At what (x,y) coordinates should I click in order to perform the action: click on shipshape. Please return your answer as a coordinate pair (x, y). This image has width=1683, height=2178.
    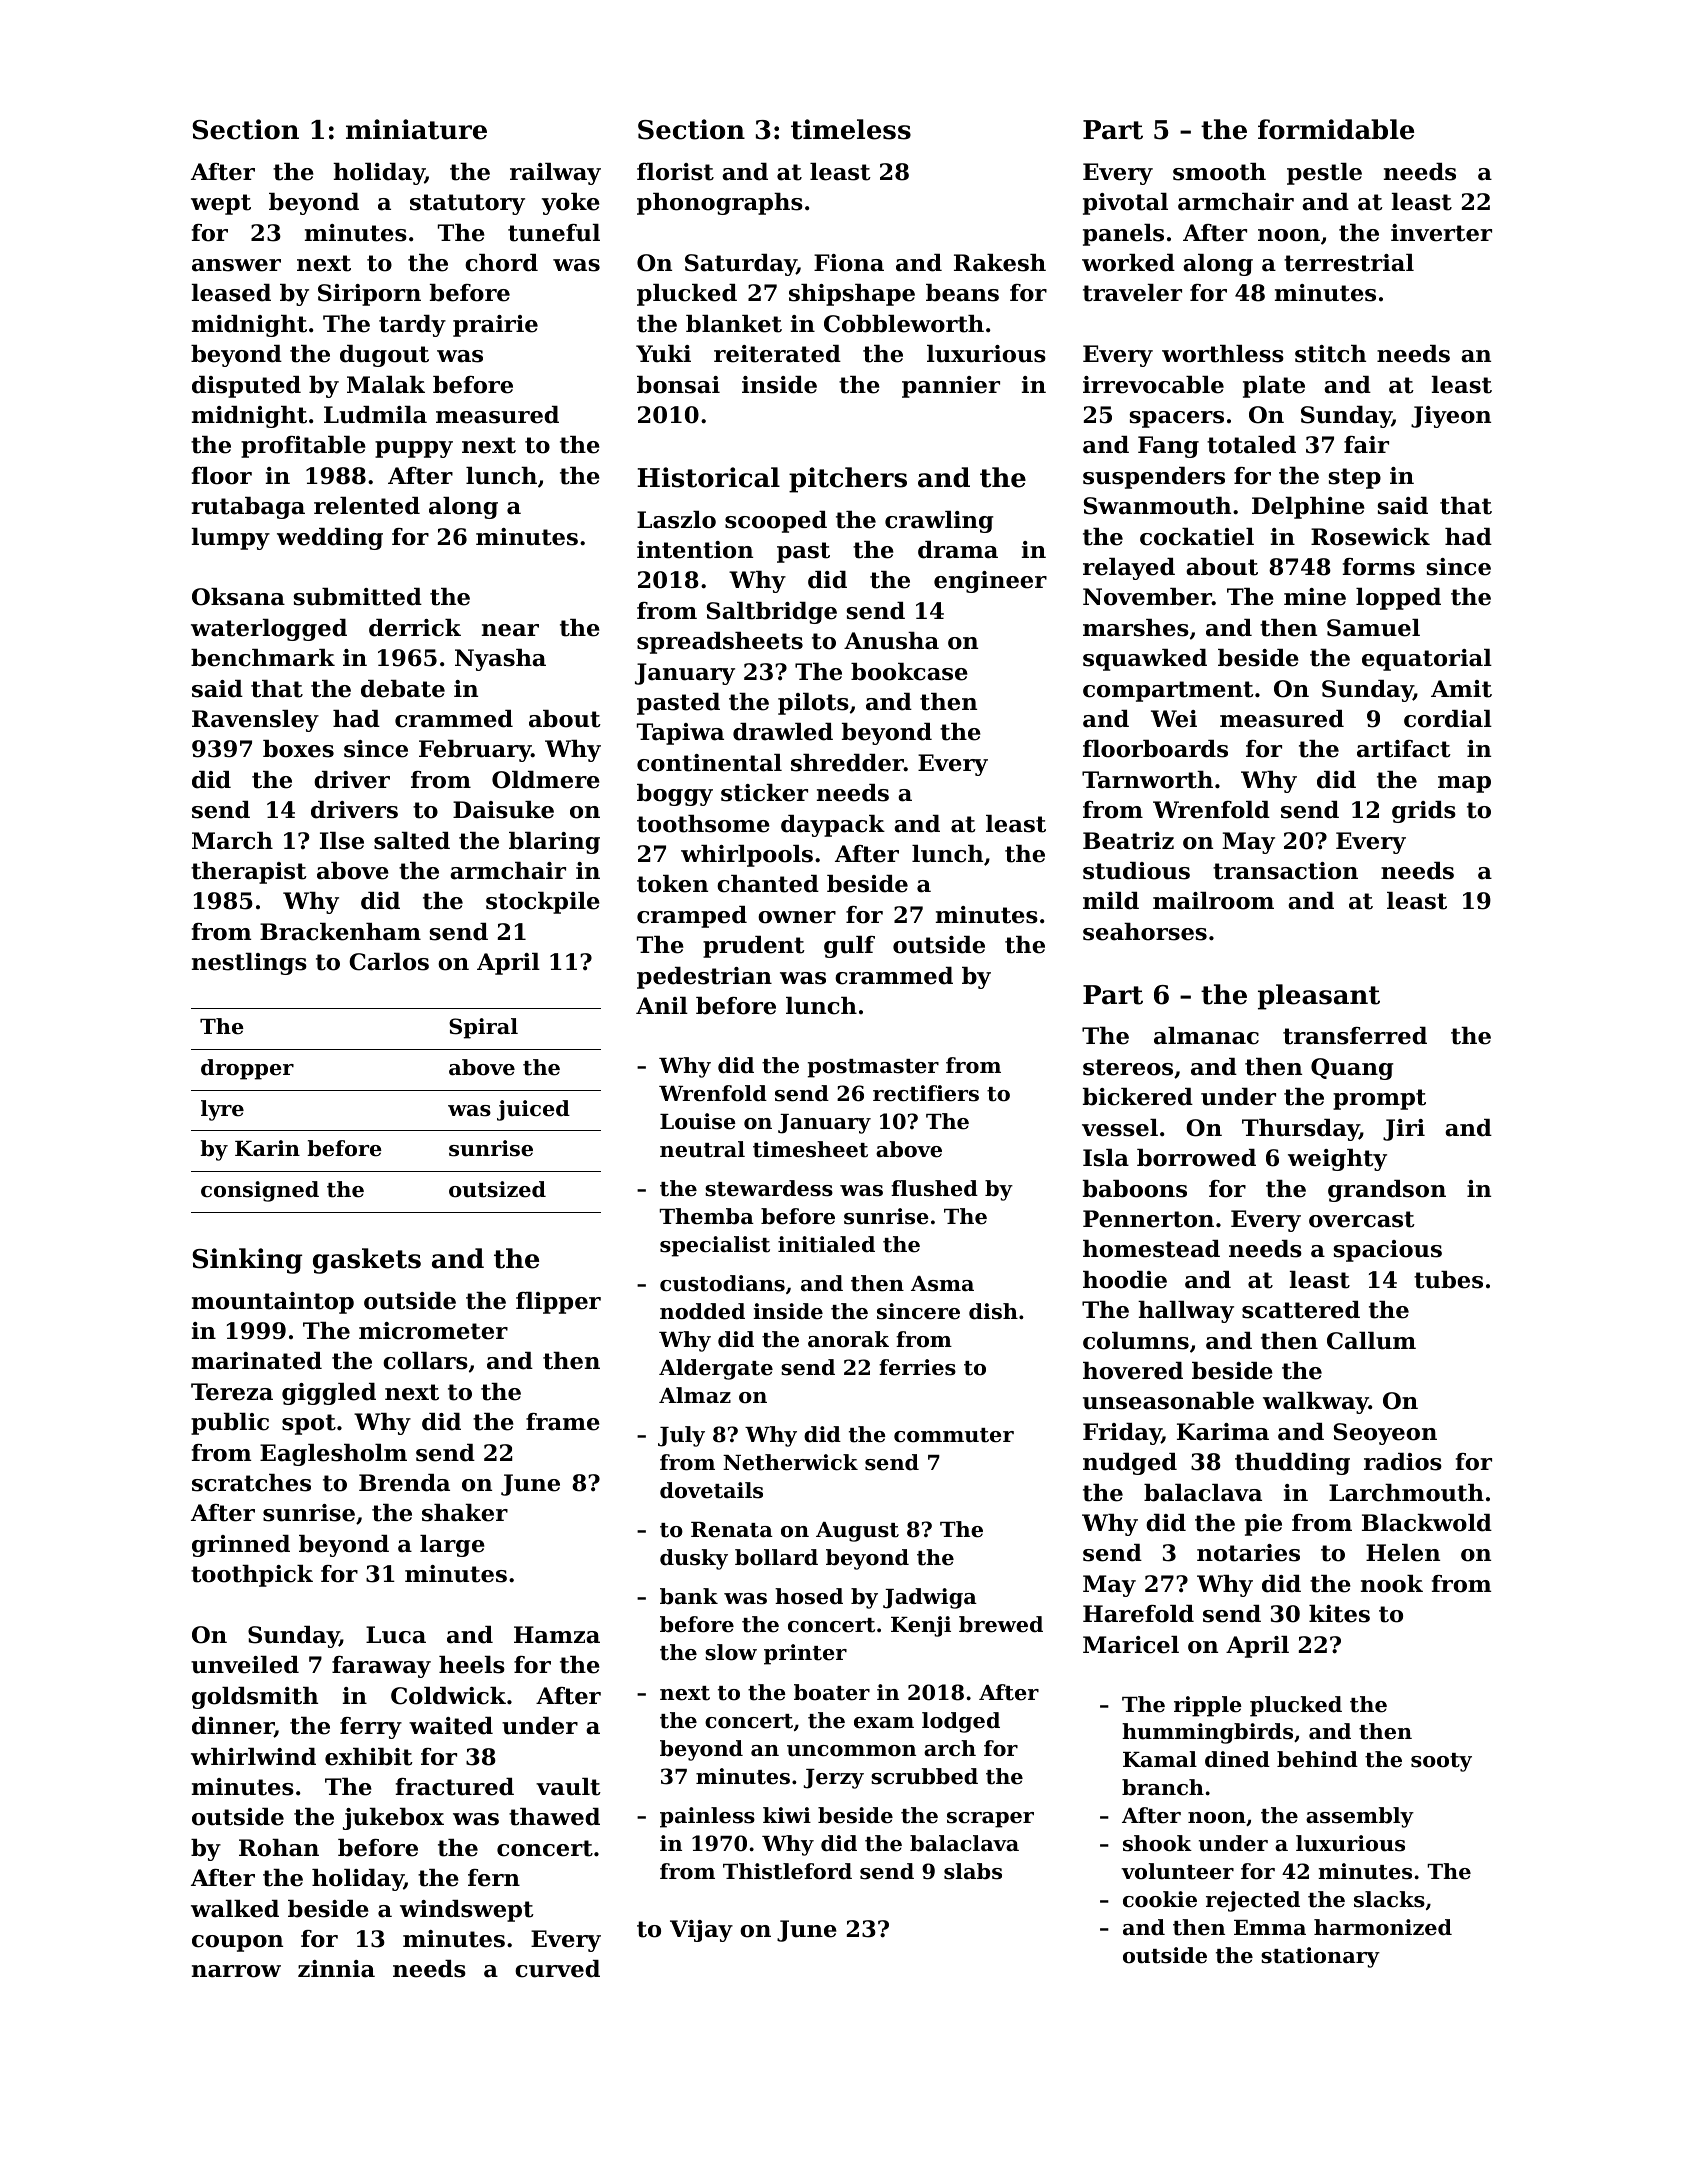
    Looking at the image, I should click on (852, 295).
